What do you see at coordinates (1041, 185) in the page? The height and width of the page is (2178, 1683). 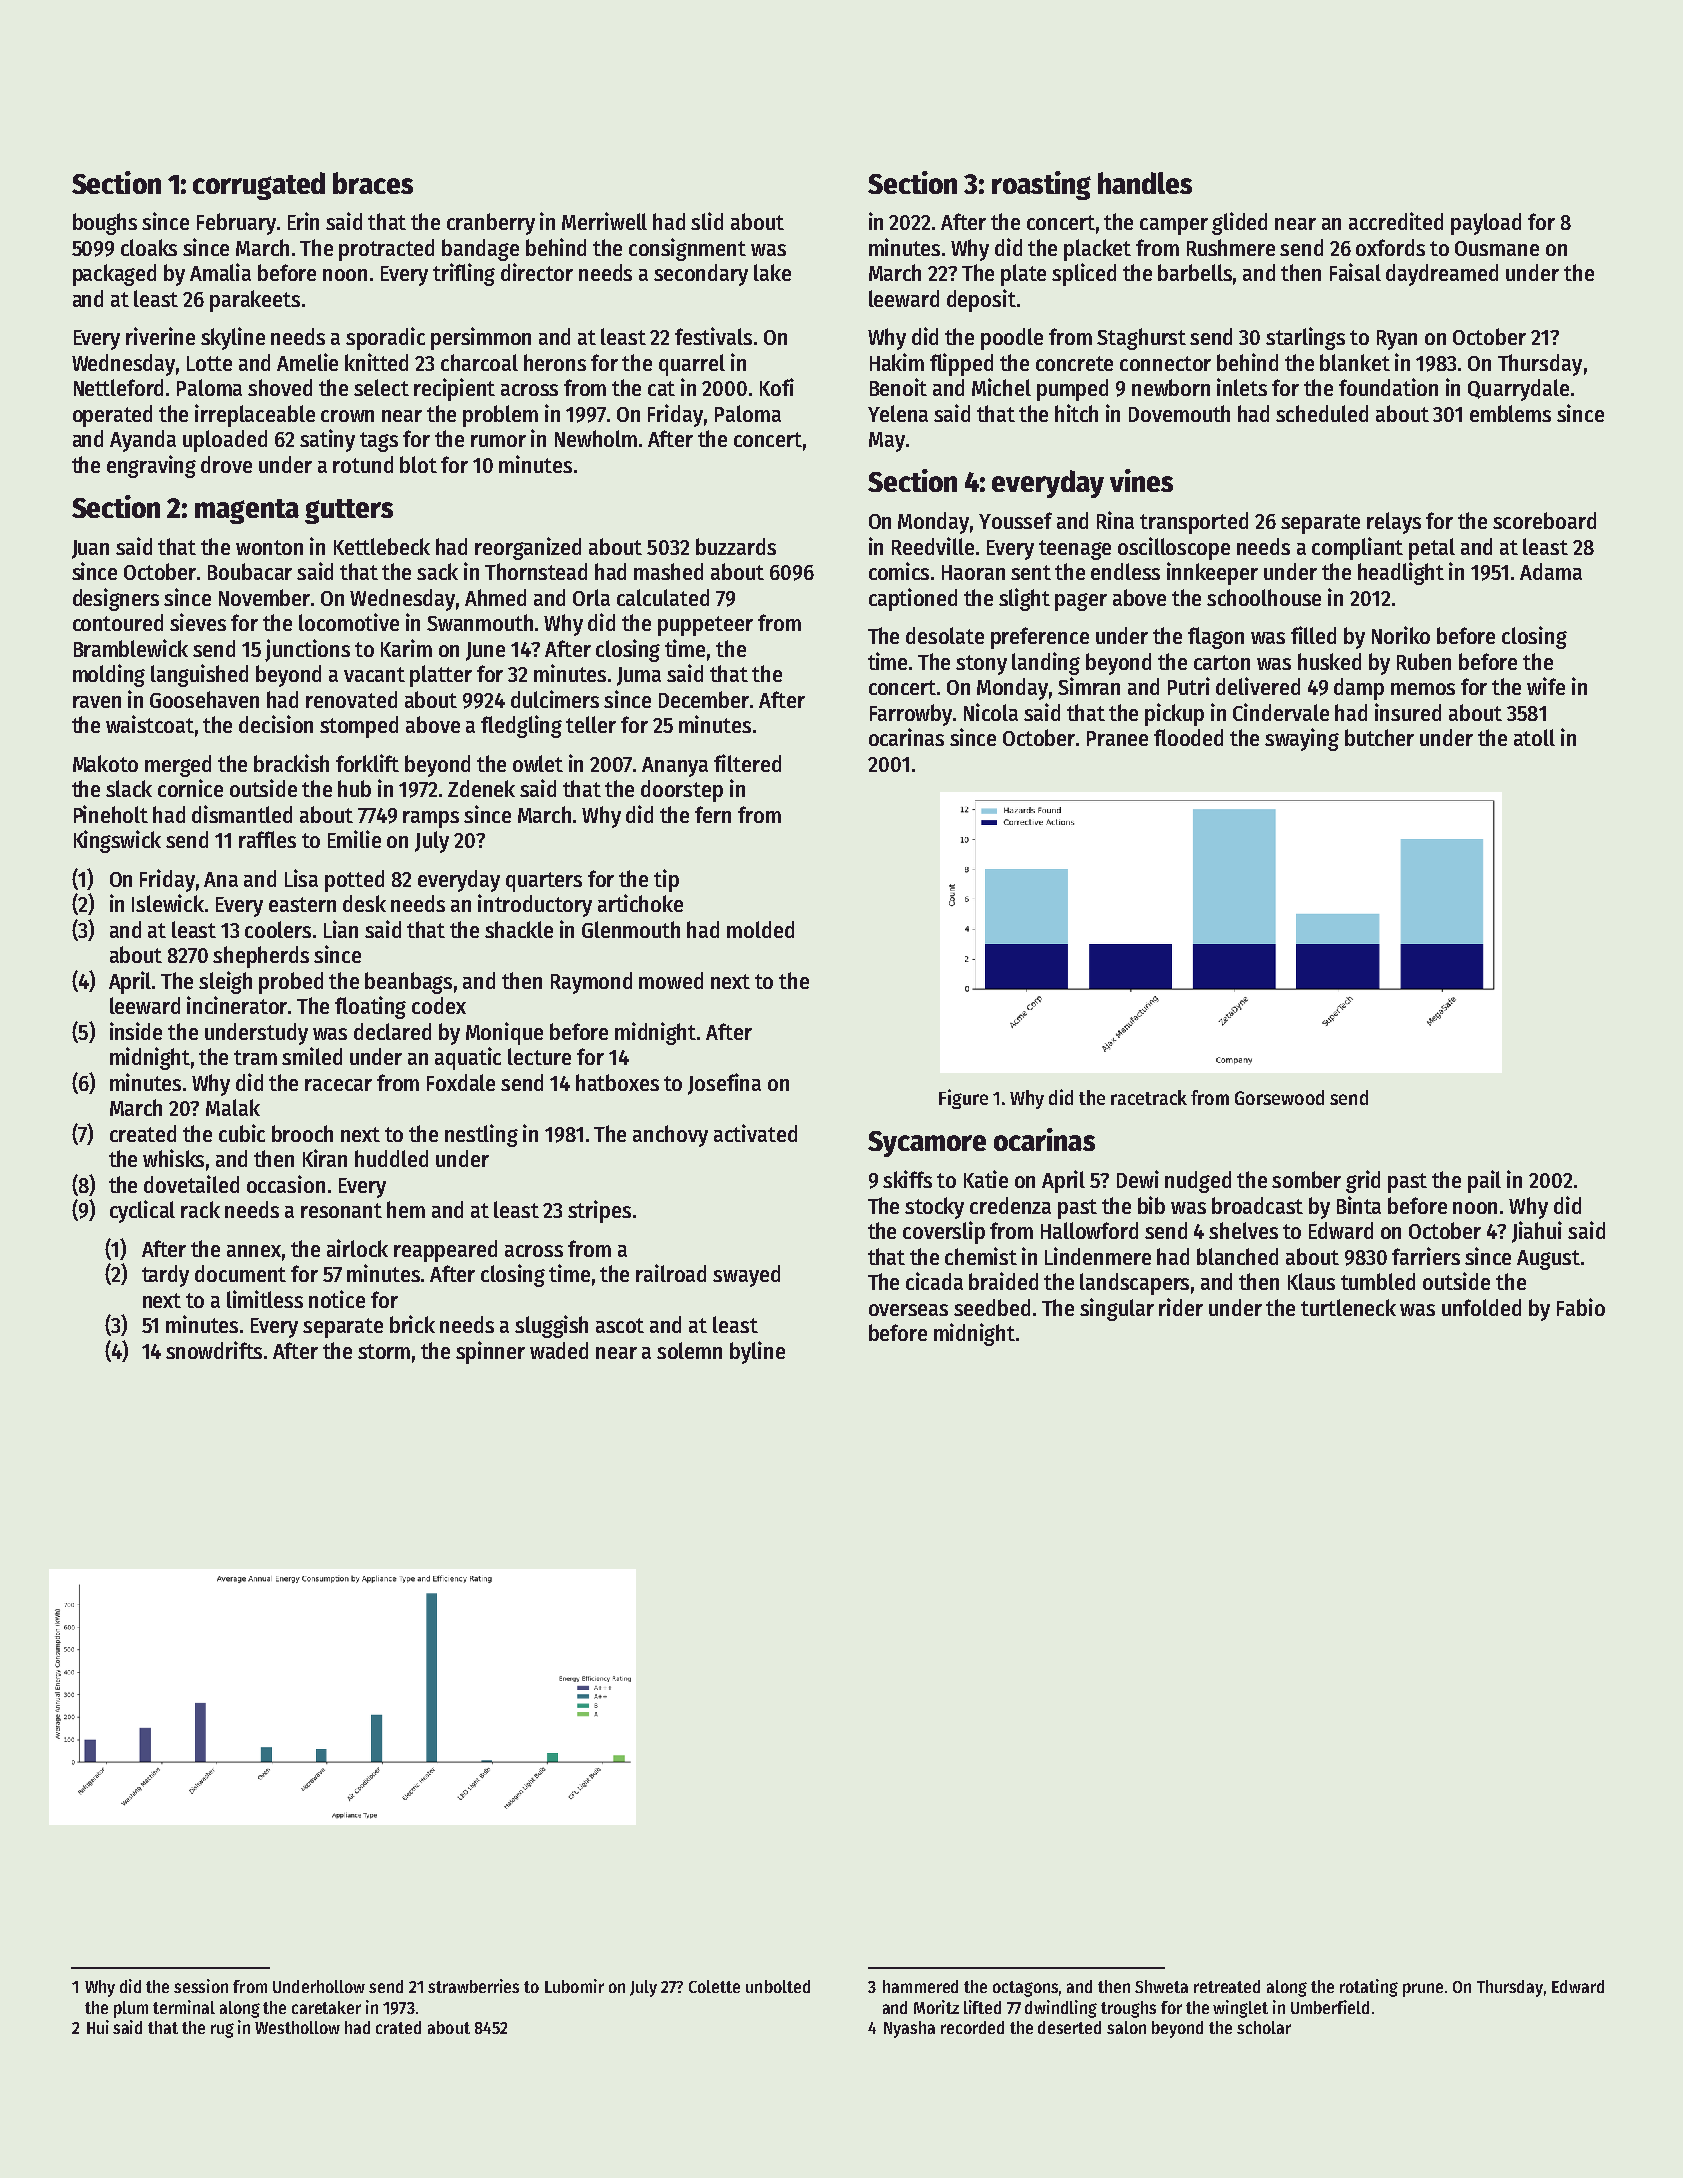 I see `roasting` at bounding box center [1041, 185].
